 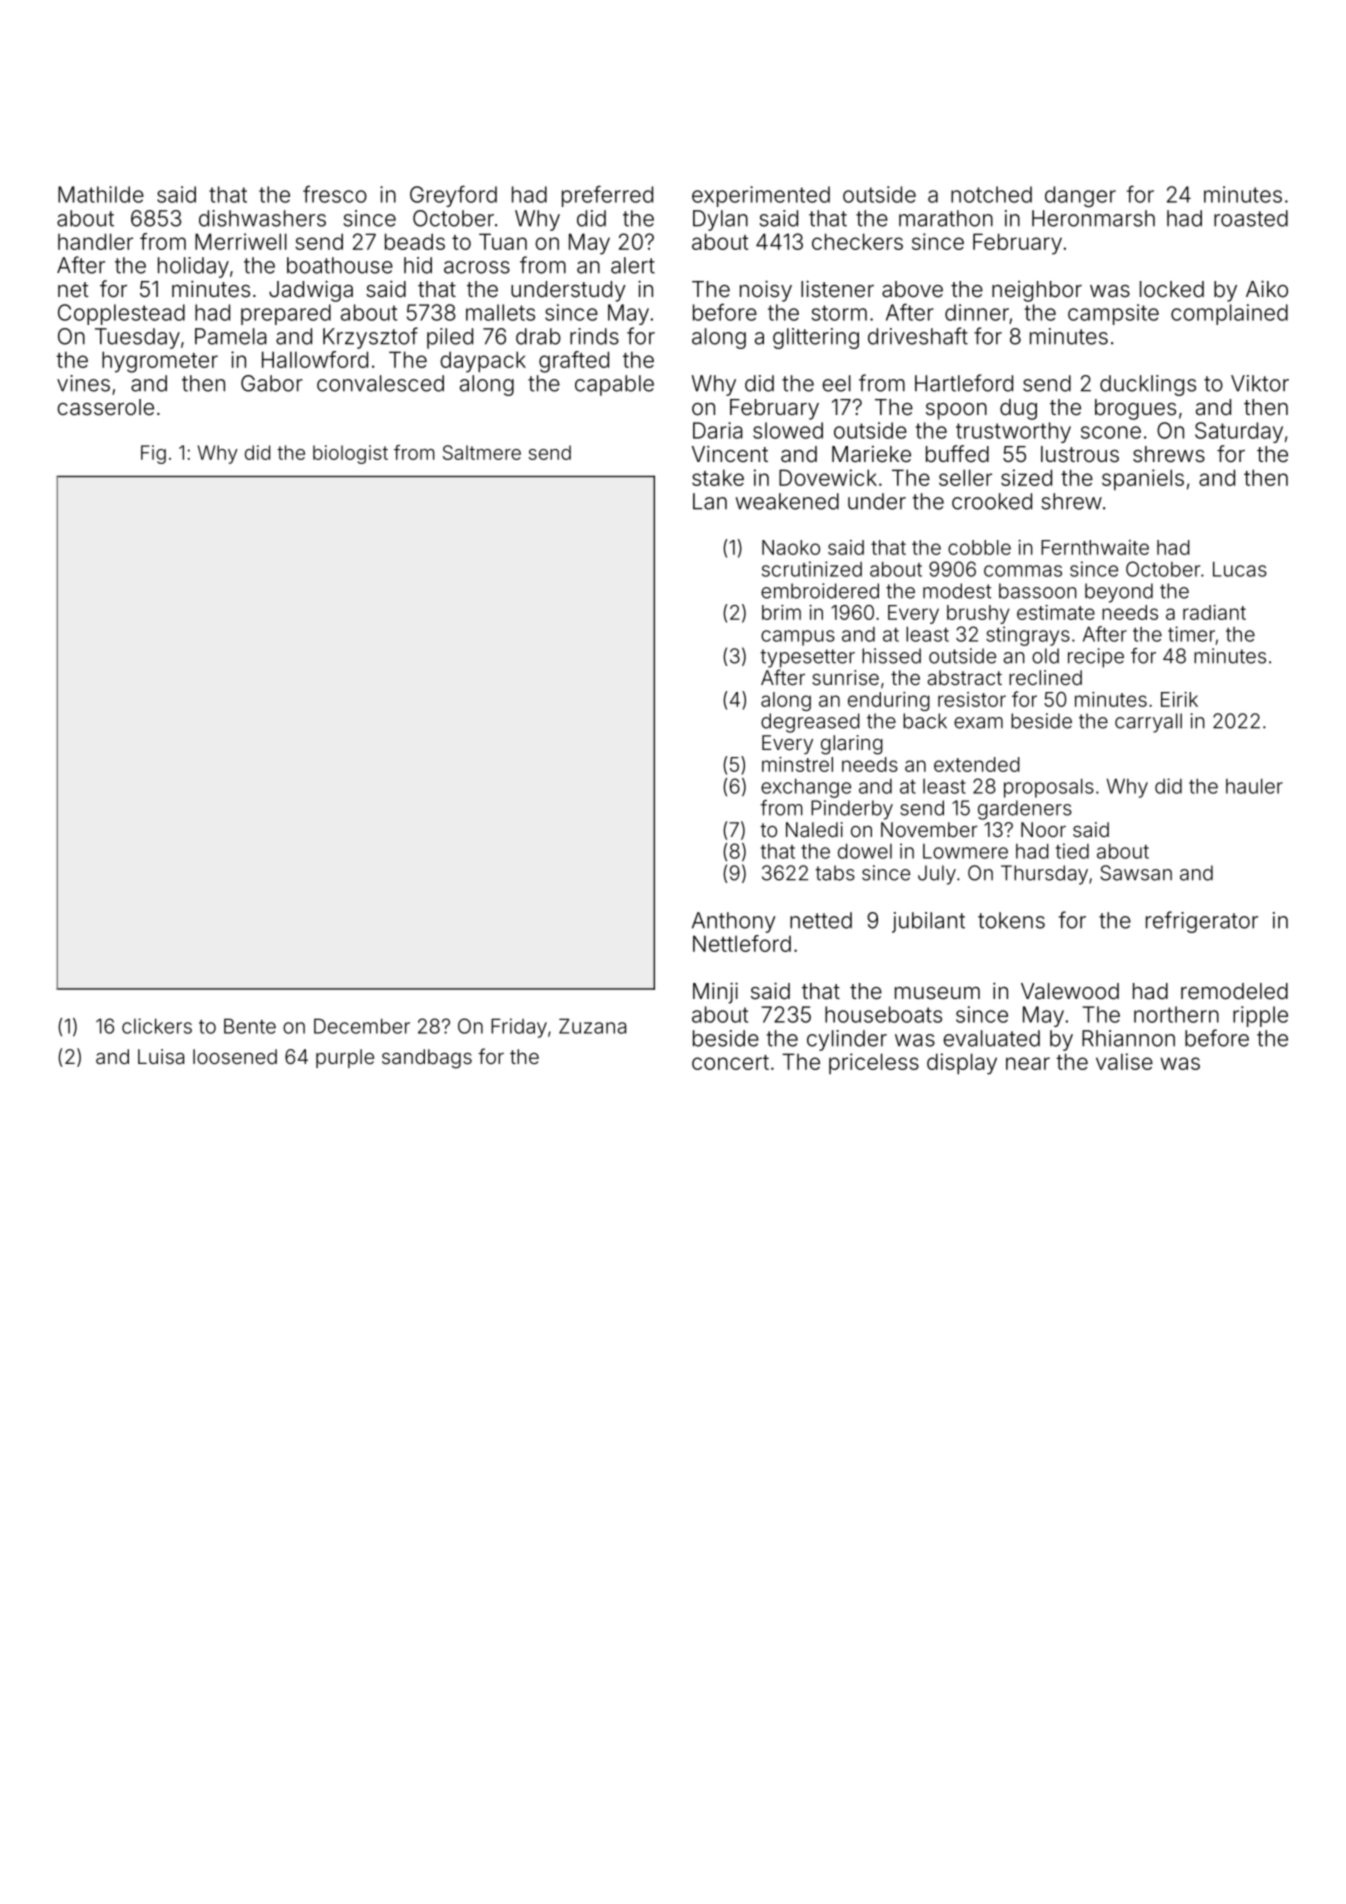 What do you see at coordinates (101, 194) in the screenshot?
I see `Mathilde` at bounding box center [101, 194].
